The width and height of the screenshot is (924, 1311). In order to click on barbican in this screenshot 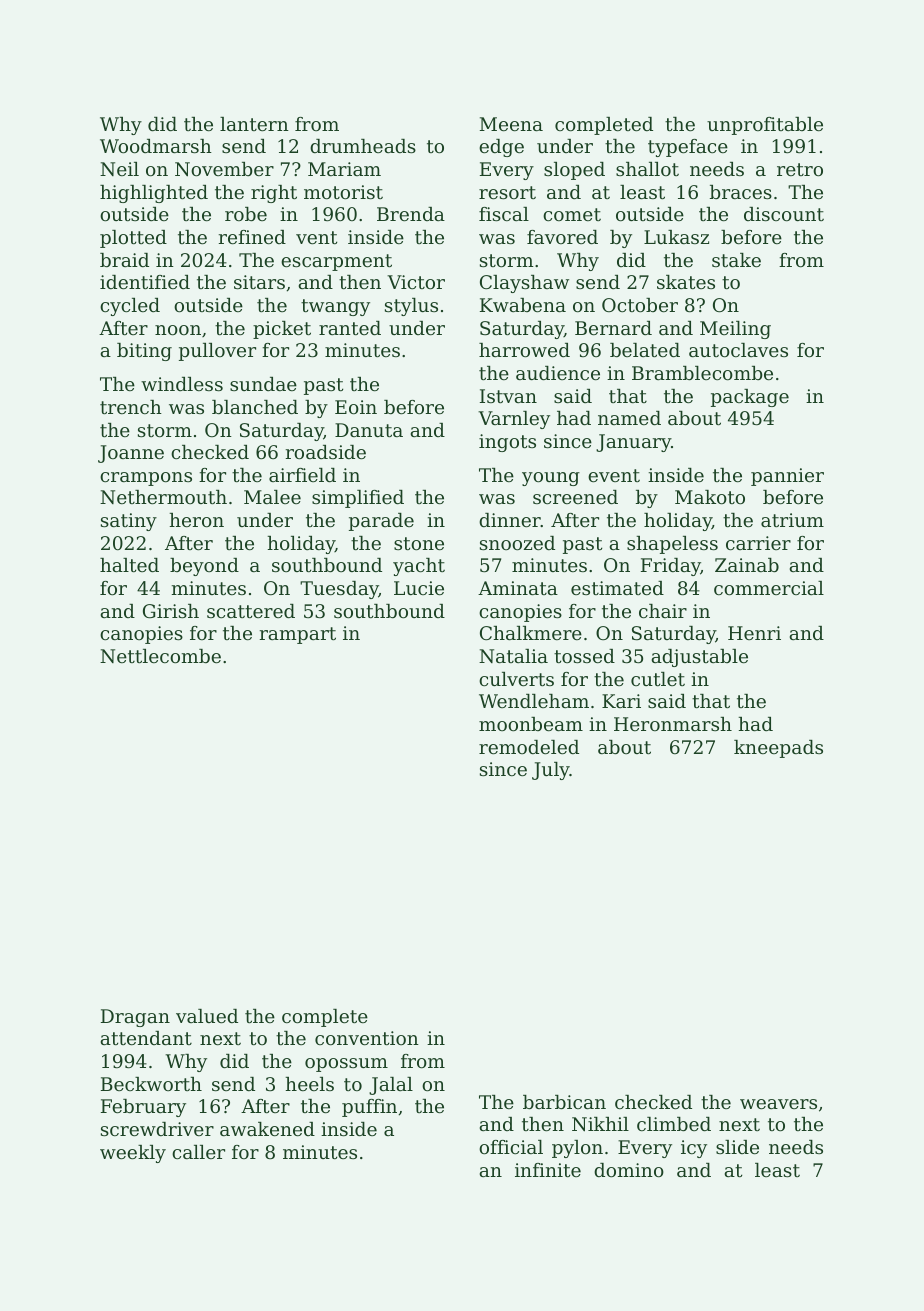, I will do `click(564, 1102)`.
